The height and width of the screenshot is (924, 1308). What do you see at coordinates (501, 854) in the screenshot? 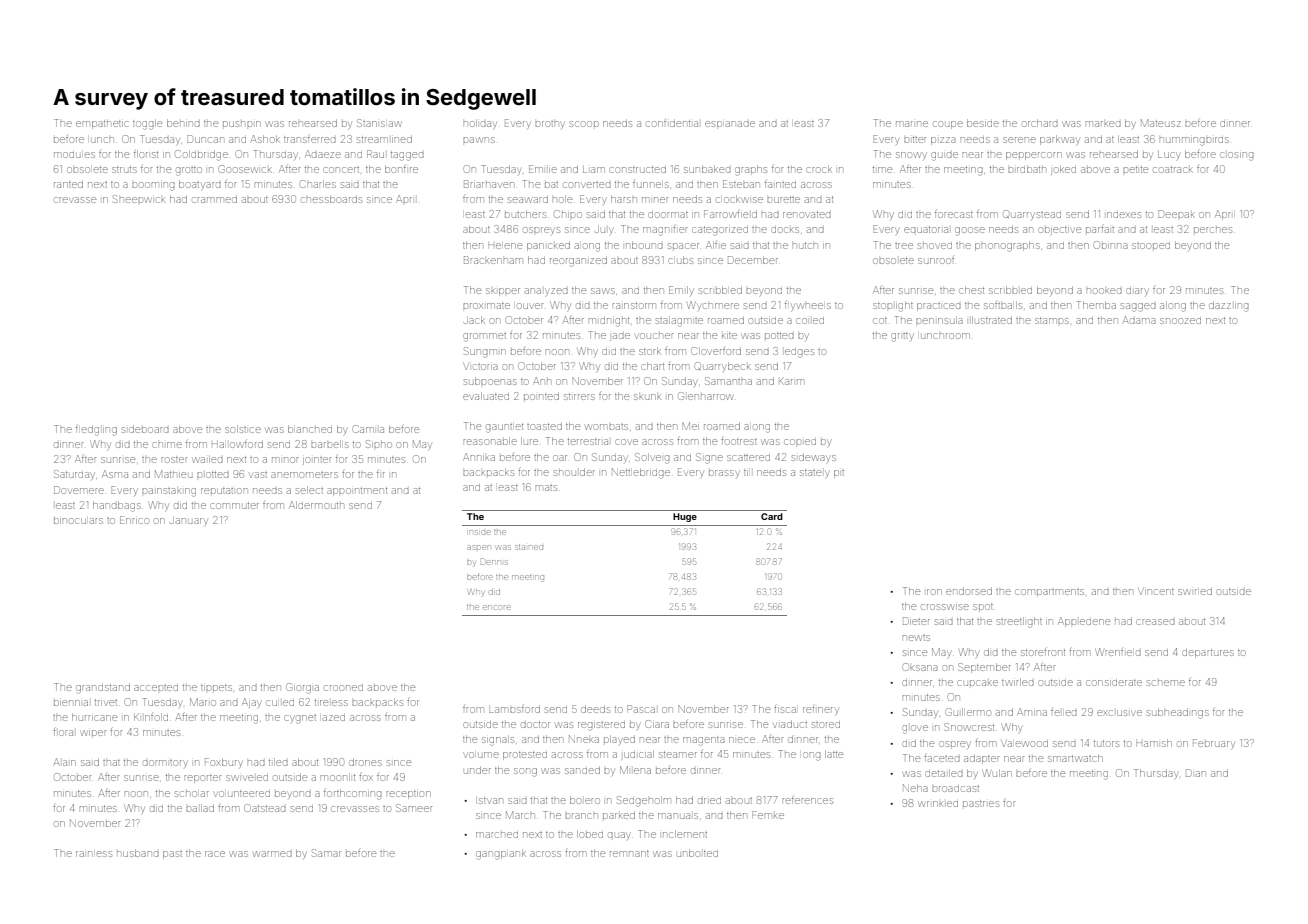
I see `gangplank` at bounding box center [501, 854].
